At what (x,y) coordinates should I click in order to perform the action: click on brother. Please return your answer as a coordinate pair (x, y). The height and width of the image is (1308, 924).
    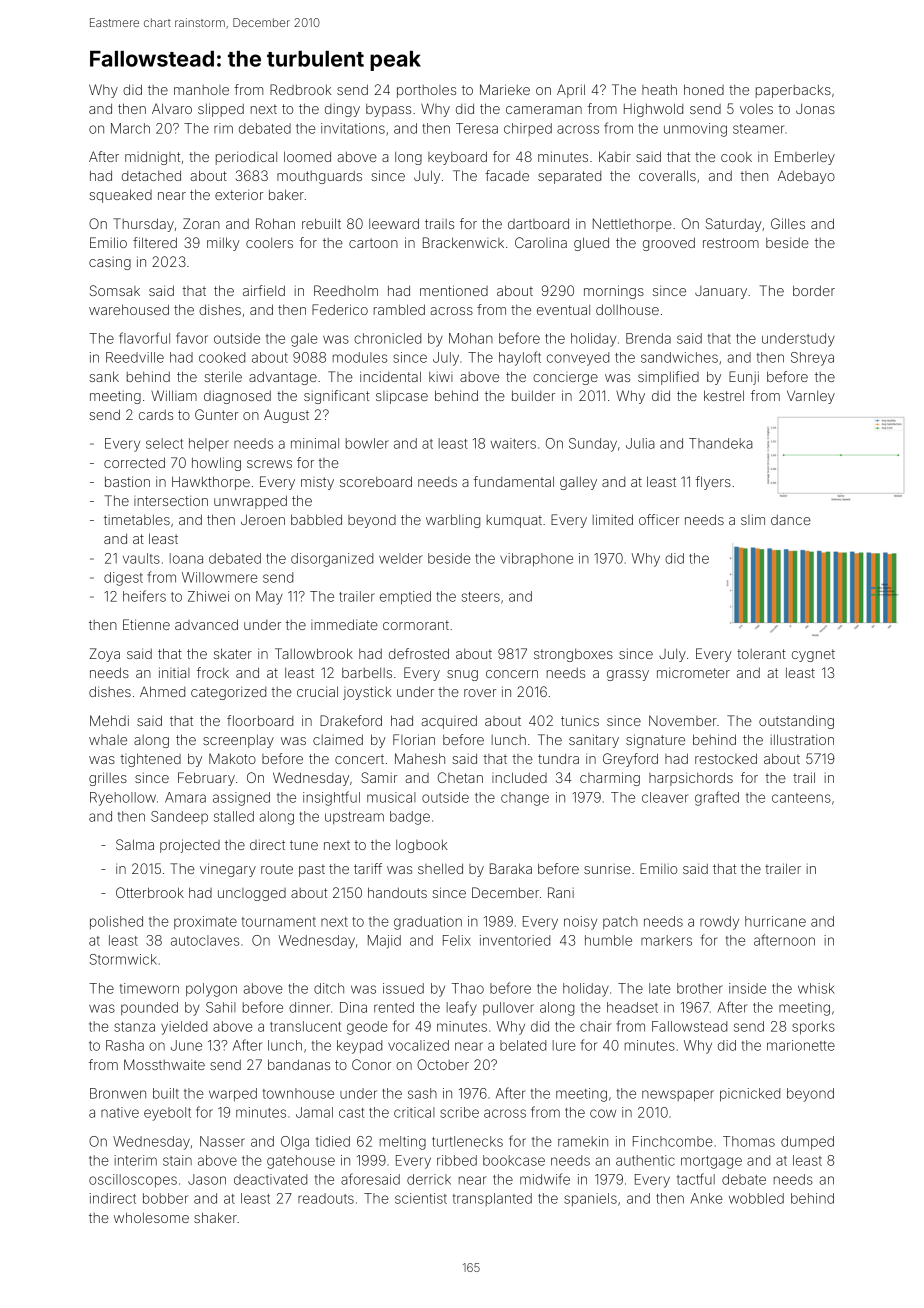
    Looking at the image, I should click on (700, 988).
